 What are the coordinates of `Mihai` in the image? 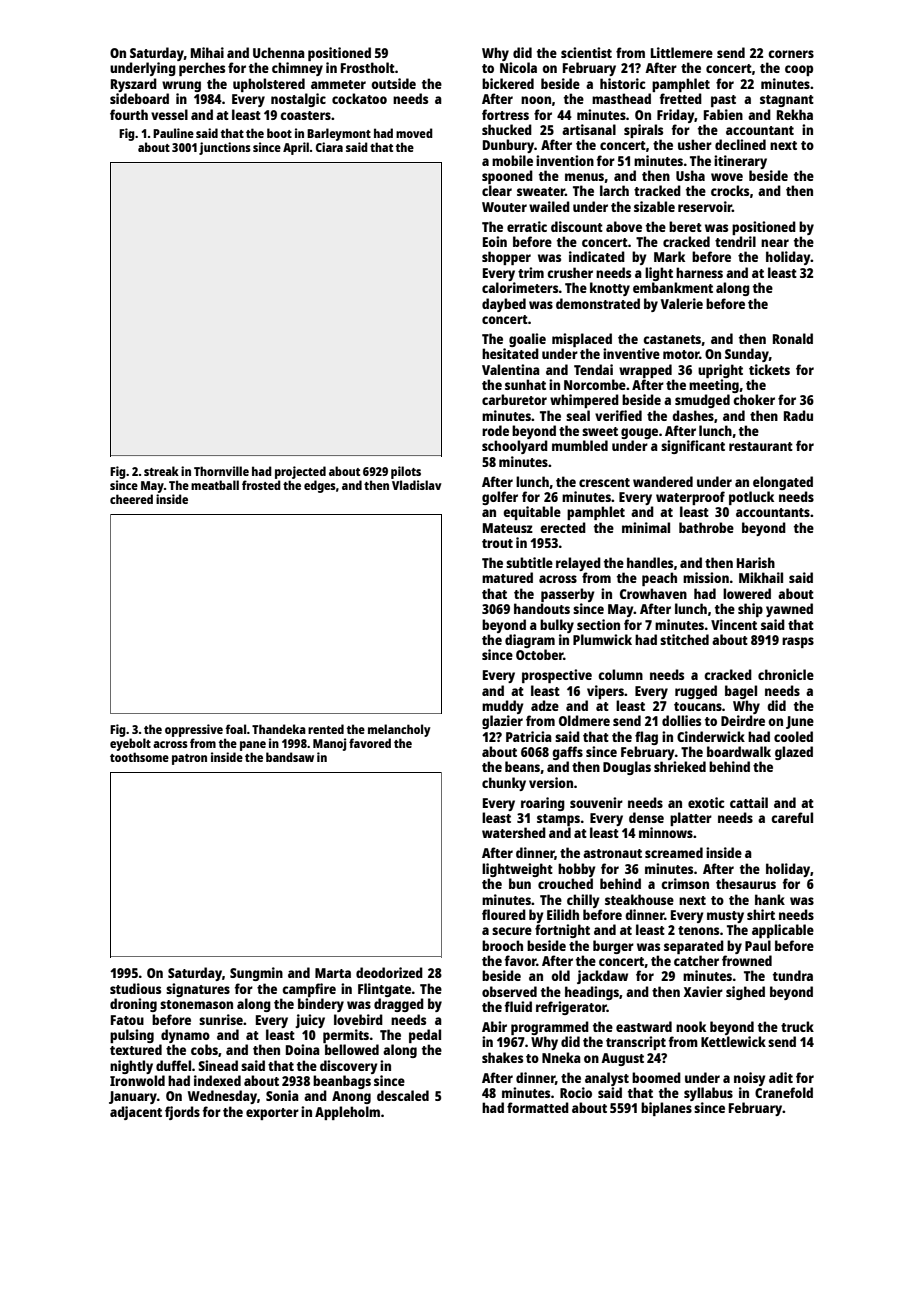 It's located at (207, 52).
